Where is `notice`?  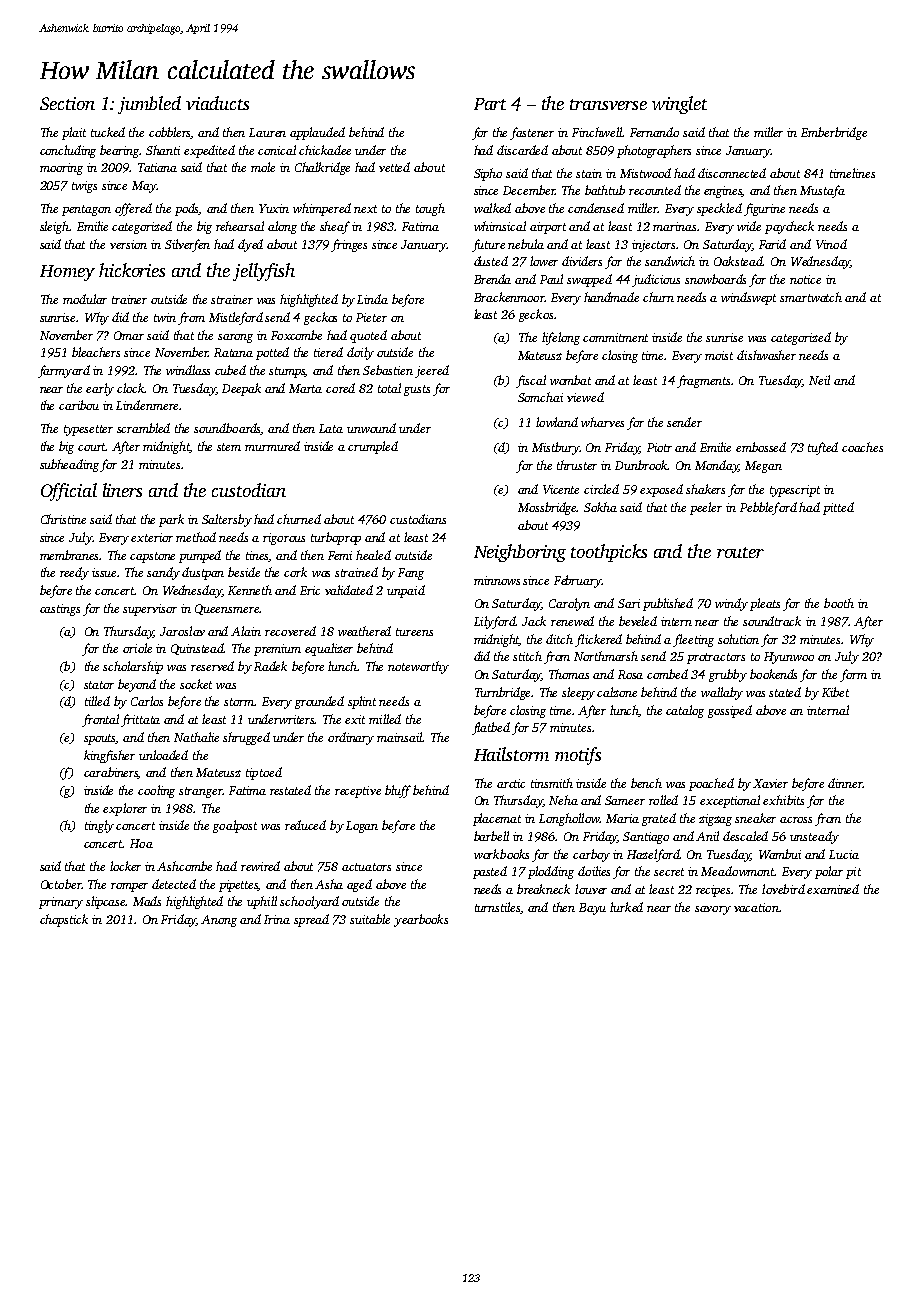
notice is located at coordinates (805, 279).
